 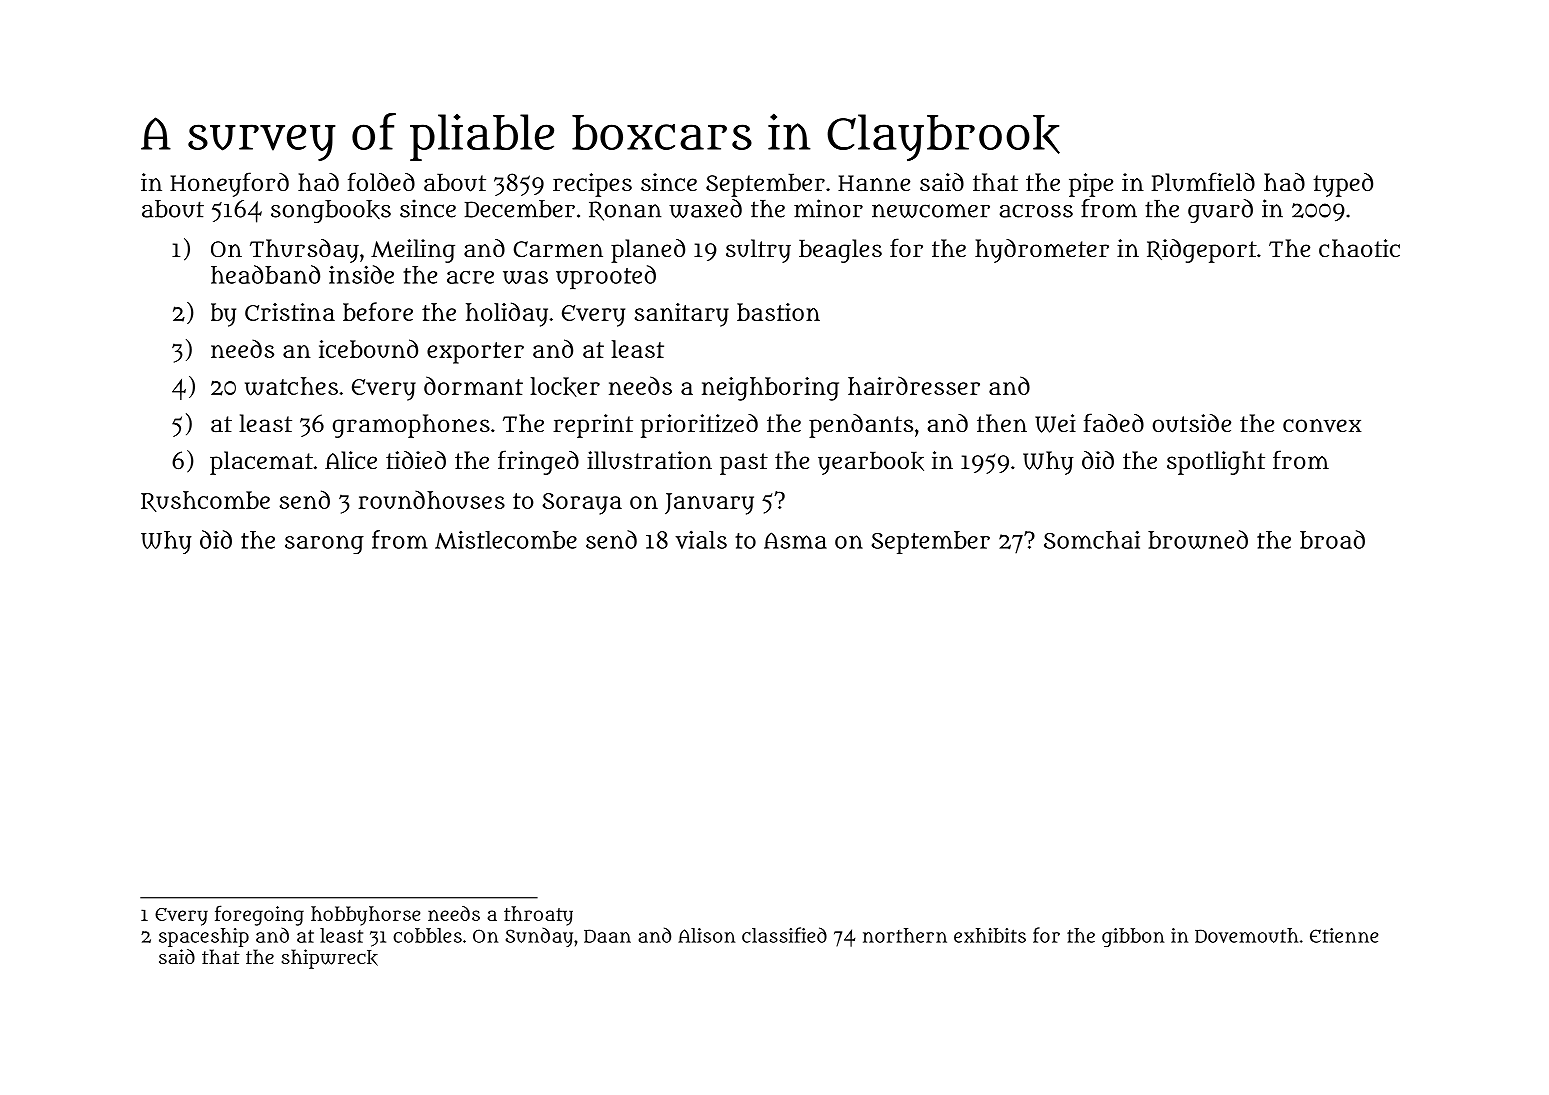 I want to click on locker, so click(x=565, y=387).
